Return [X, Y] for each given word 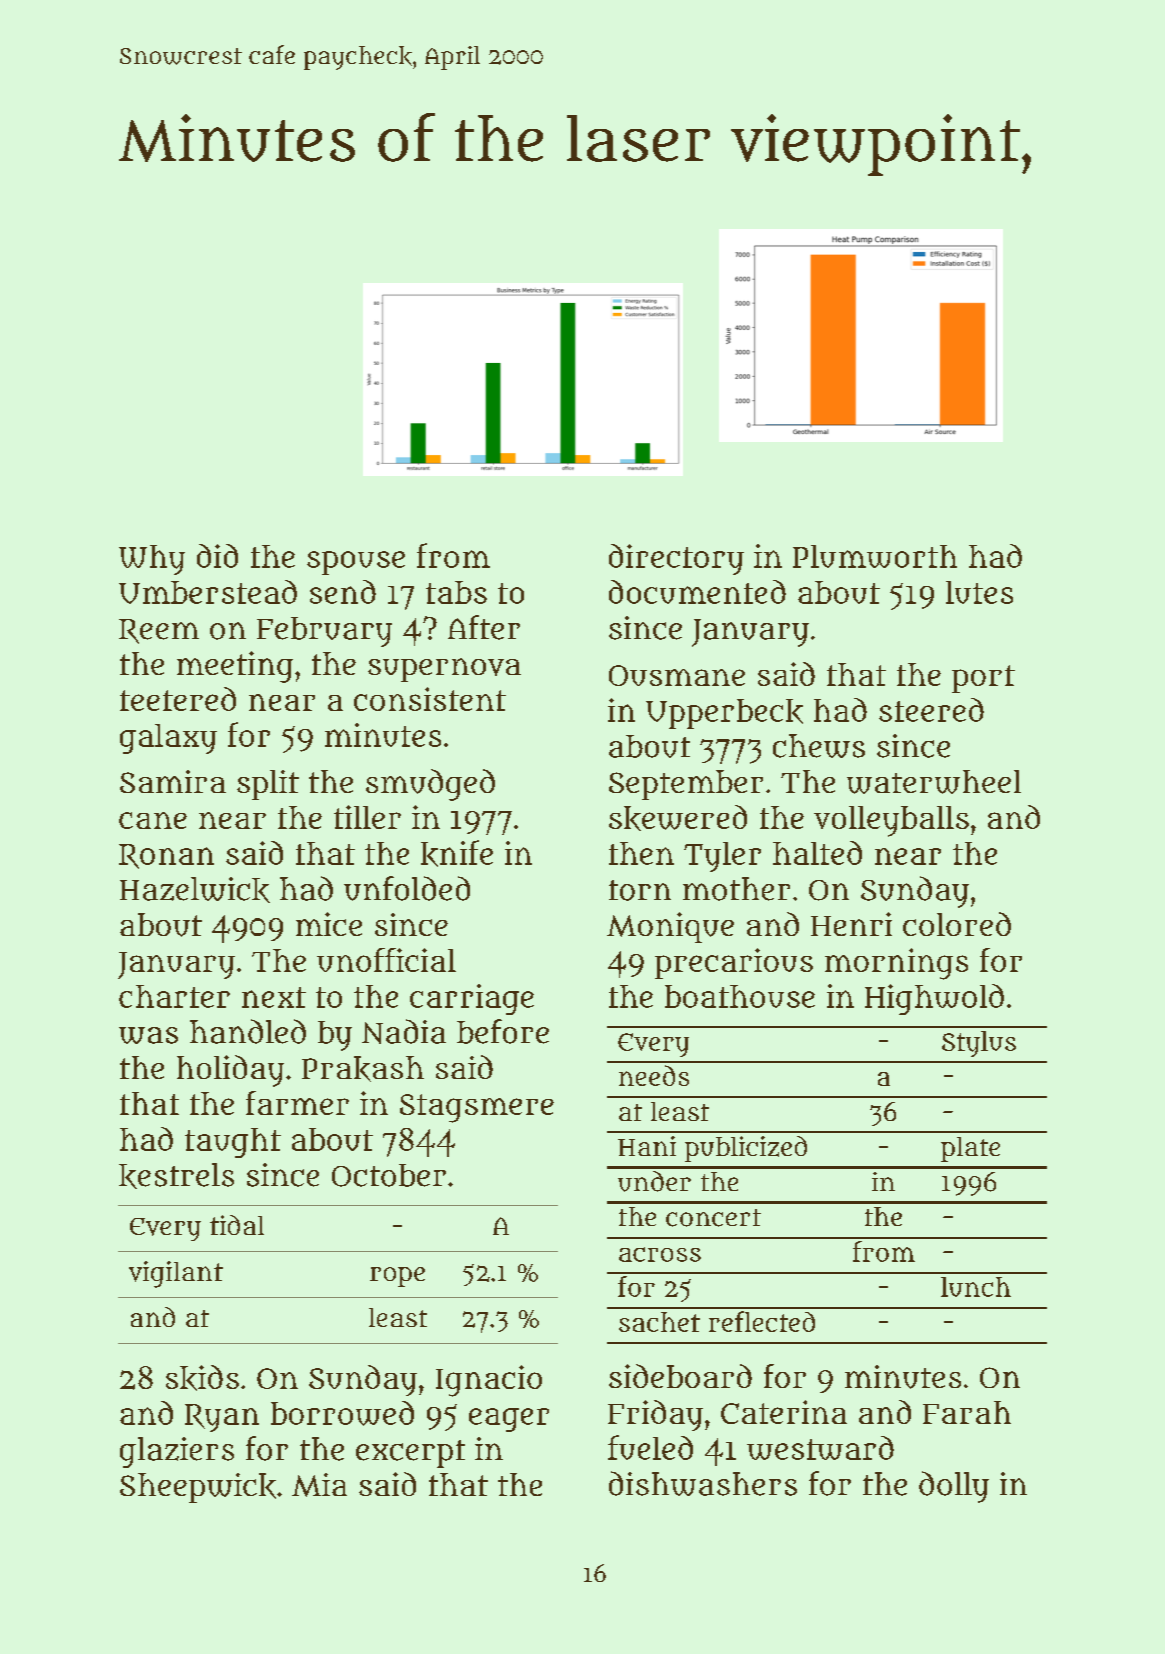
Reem [159, 631]
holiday [230, 1071]
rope [397, 1277]
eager [509, 1420]
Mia [319, 1485]
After [484, 627]
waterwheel [934, 782]
